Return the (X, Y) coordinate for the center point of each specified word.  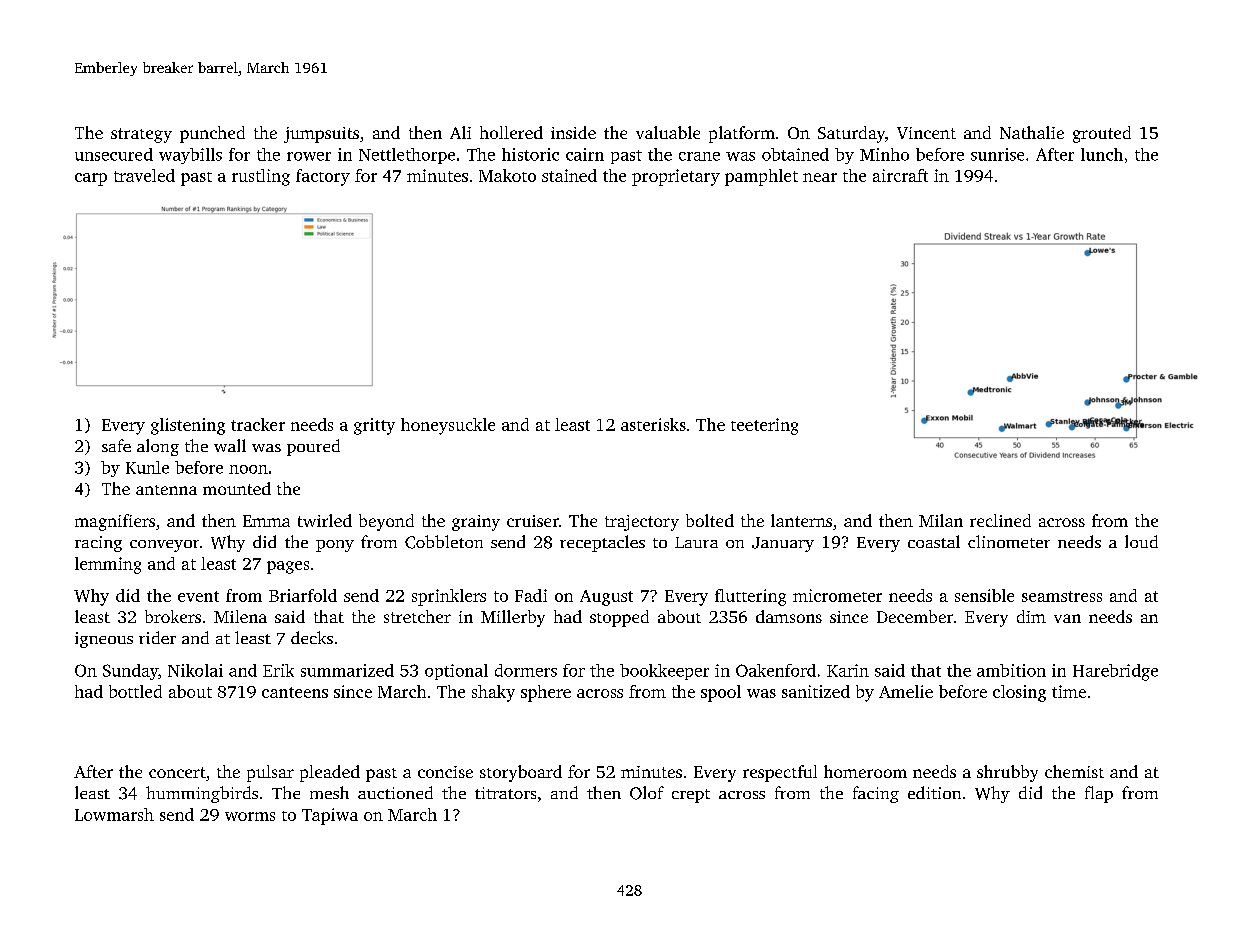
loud (1141, 541)
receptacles (602, 543)
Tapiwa (330, 816)
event (198, 596)
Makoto (507, 175)
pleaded (330, 773)
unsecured (114, 154)
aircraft (900, 175)
